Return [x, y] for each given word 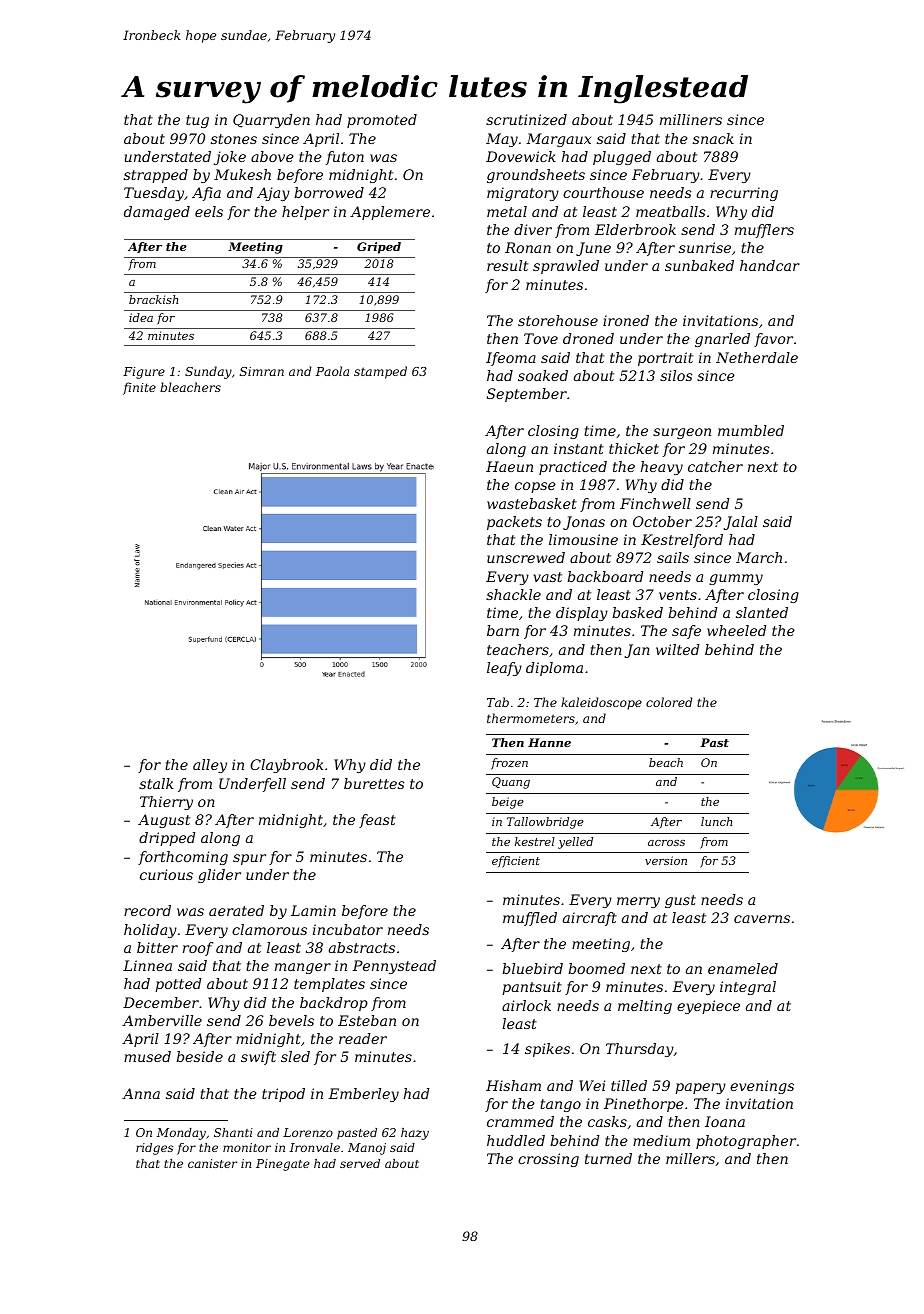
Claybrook [286, 766]
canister [212, 1163]
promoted [382, 121]
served [360, 1163]
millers [690, 1158]
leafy [504, 669]
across [666, 843]
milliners [691, 119]
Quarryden [271, 121]
